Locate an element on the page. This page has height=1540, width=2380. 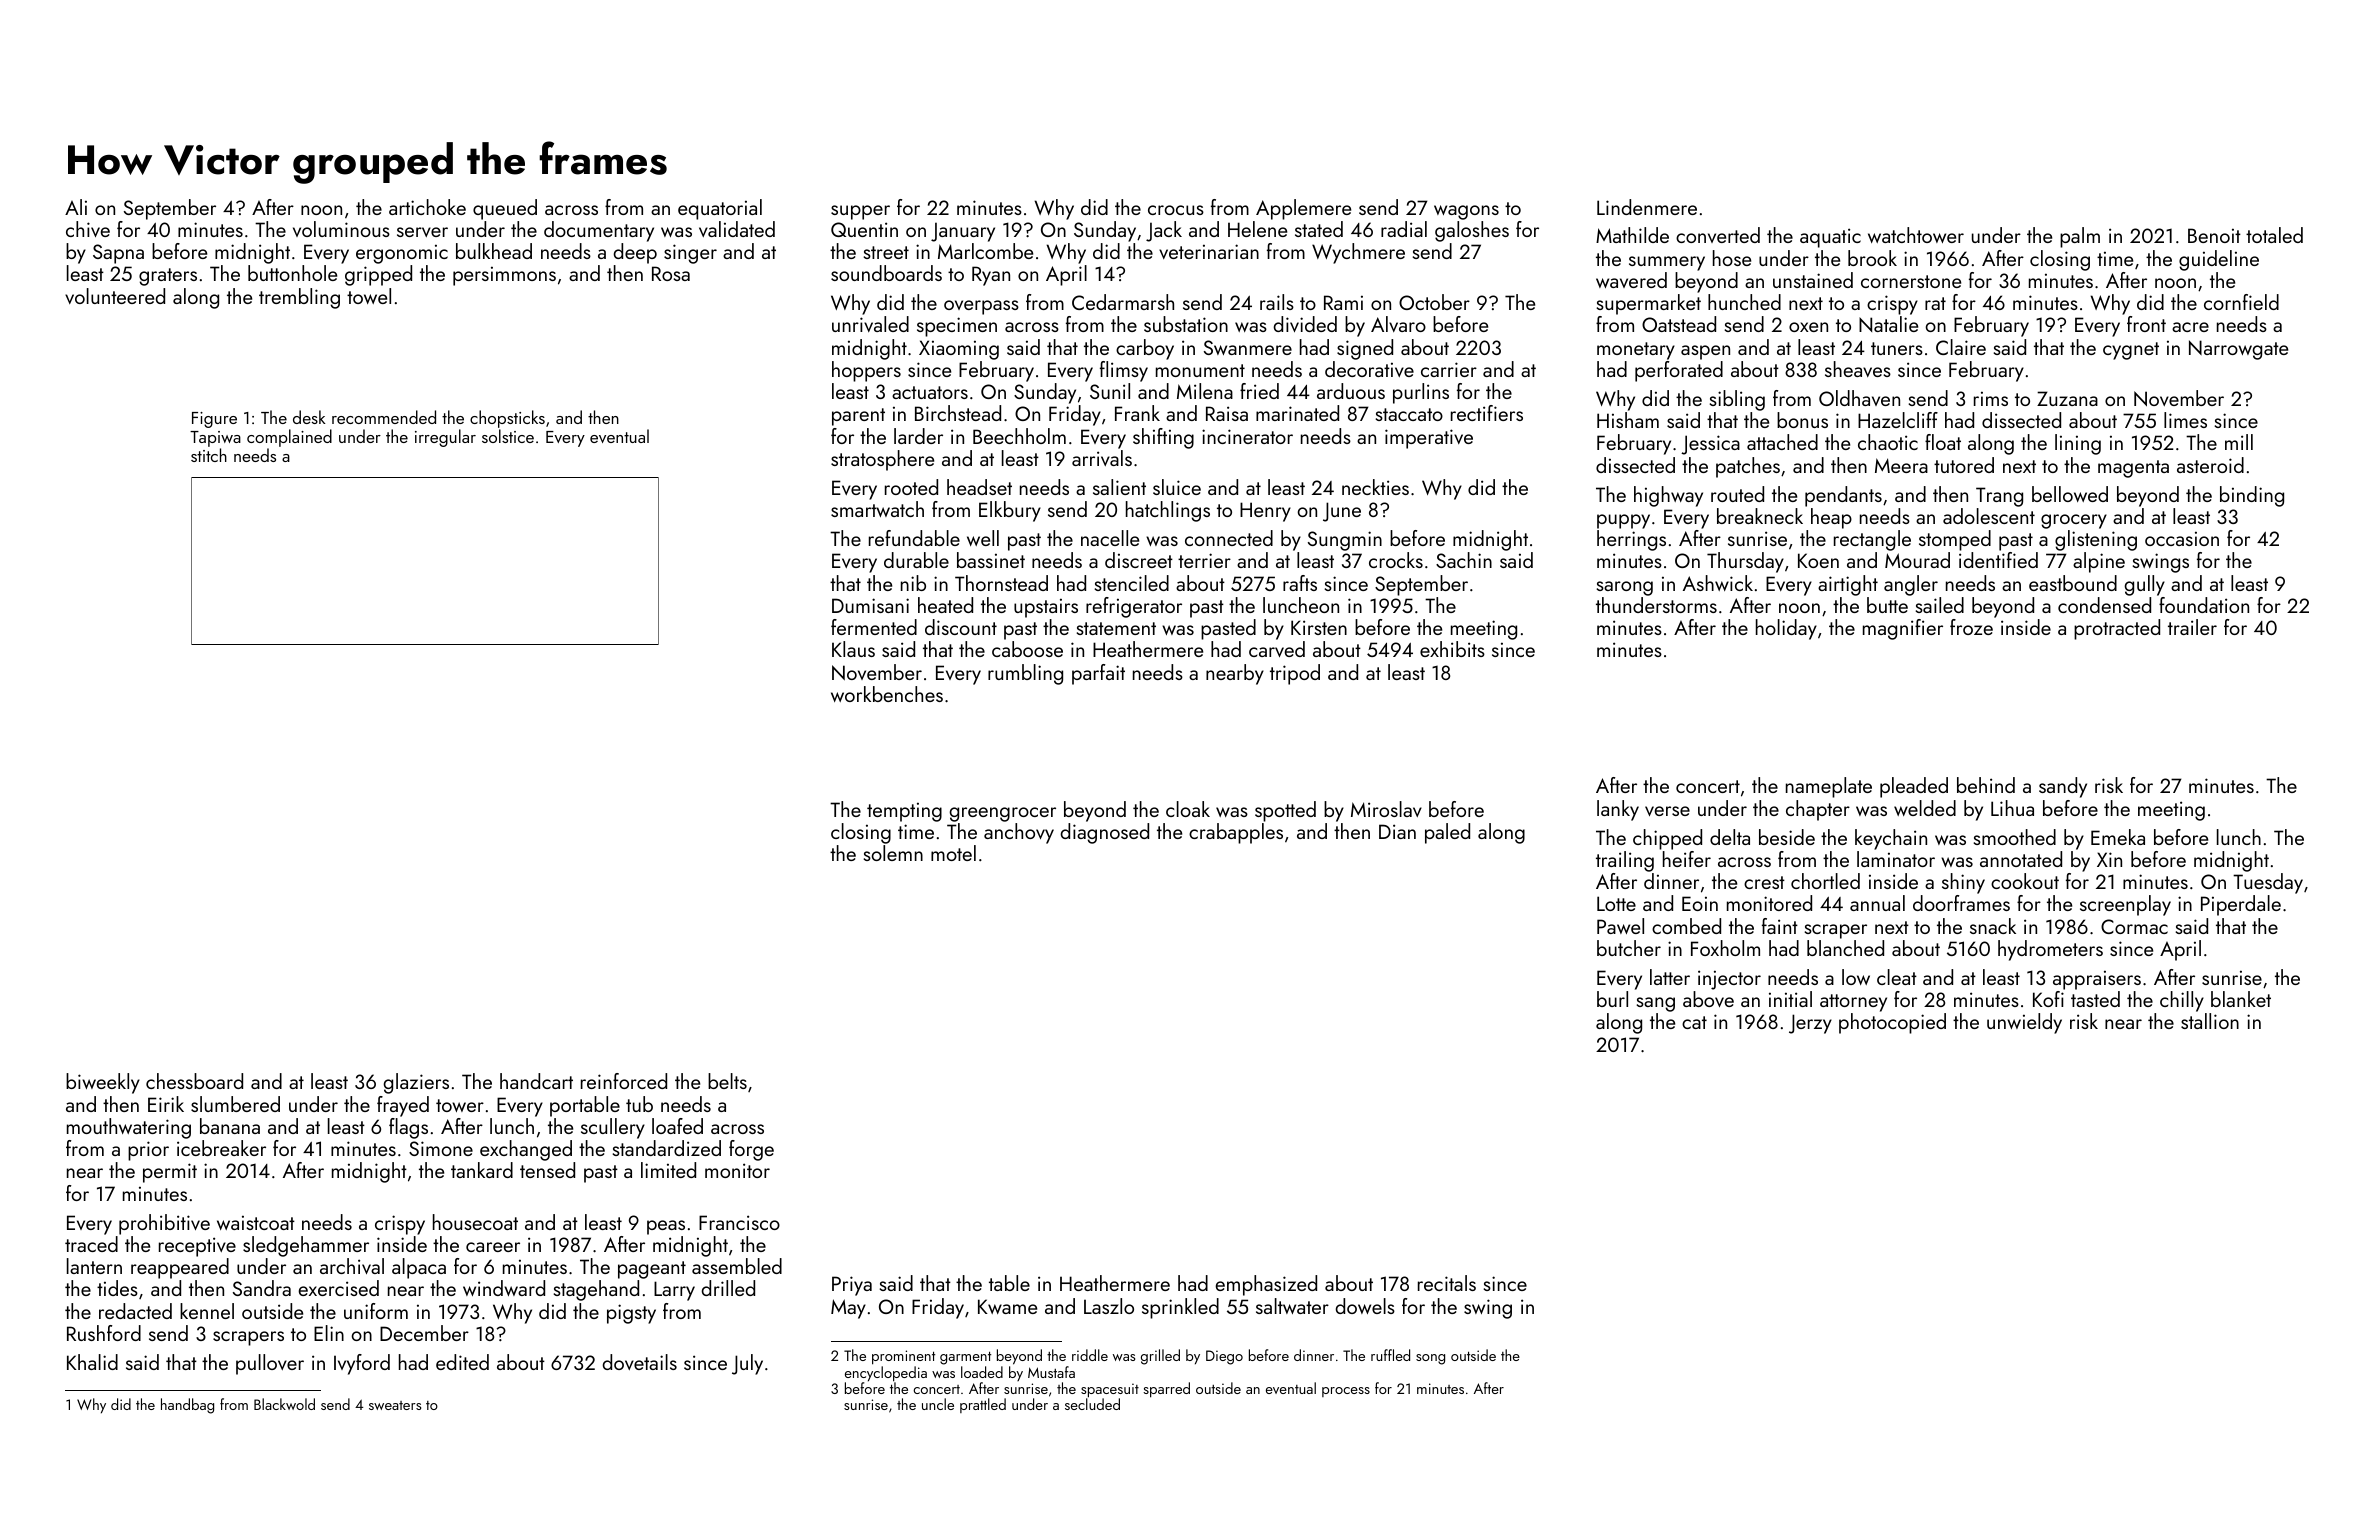
tempting is located at coordinates (904, 812).
